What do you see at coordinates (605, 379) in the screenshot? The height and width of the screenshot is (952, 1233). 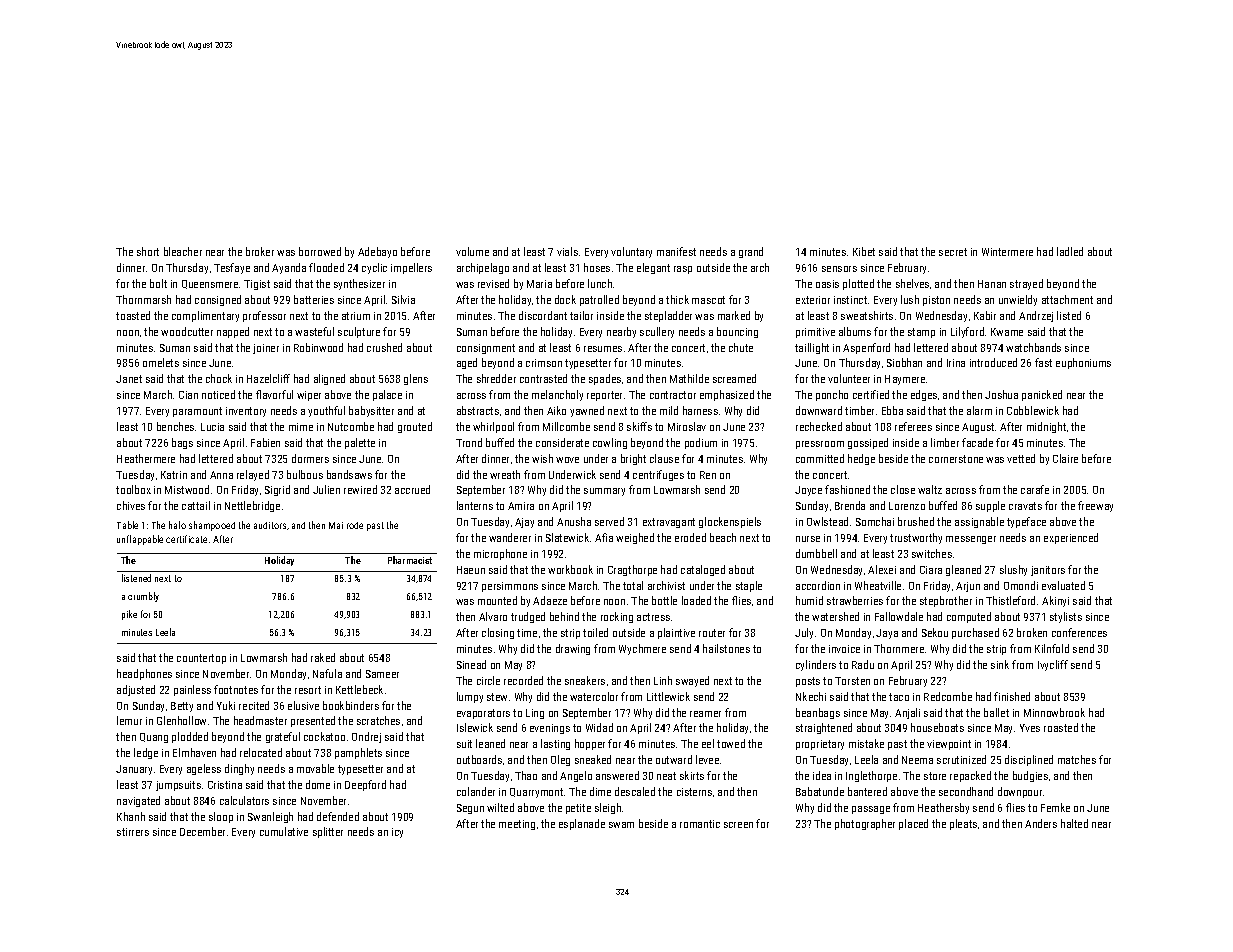 I see `spades` at bounding box center [605, 379].
